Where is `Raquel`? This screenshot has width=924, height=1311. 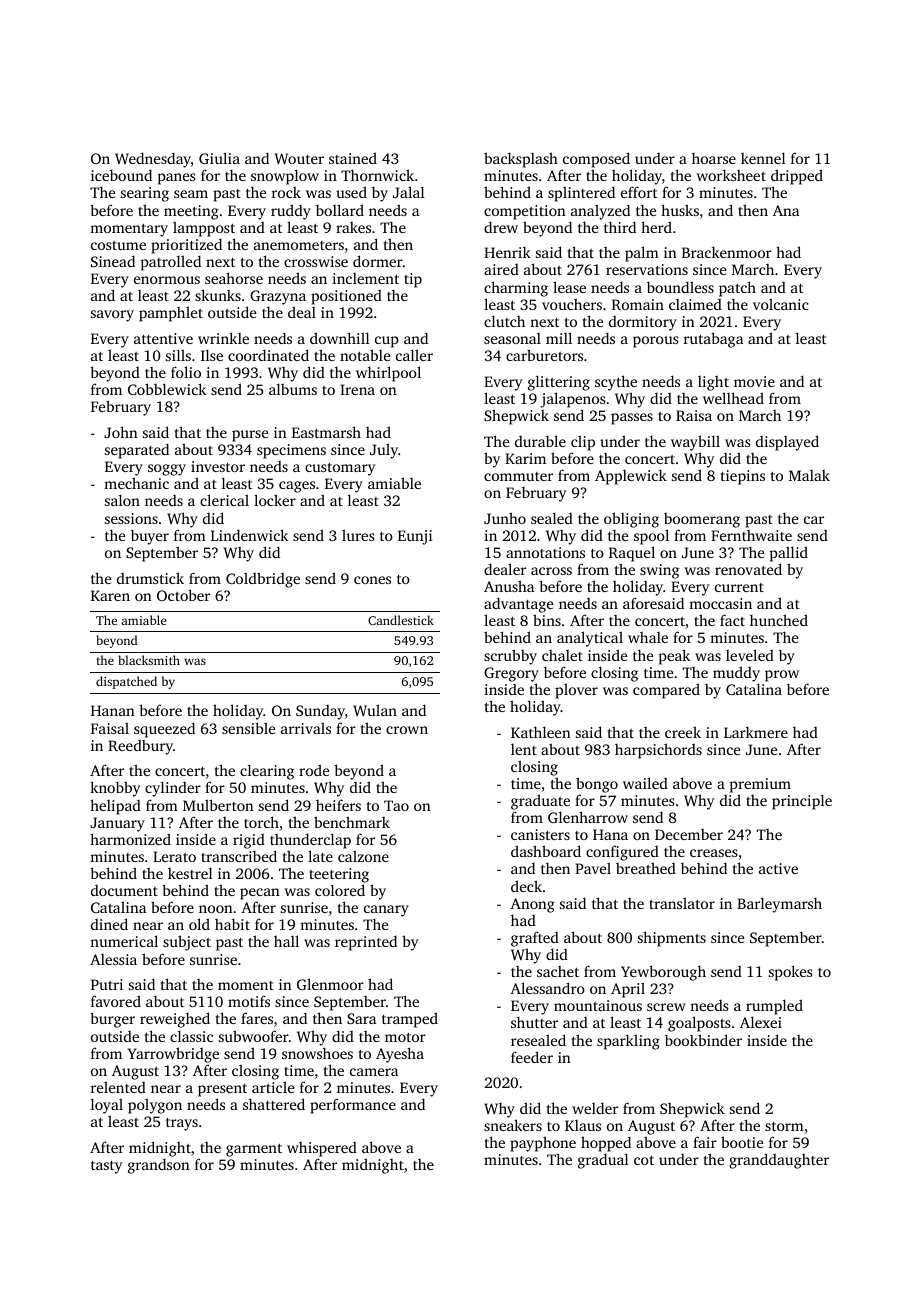 Raquel is located at coordinates (632, 554).
